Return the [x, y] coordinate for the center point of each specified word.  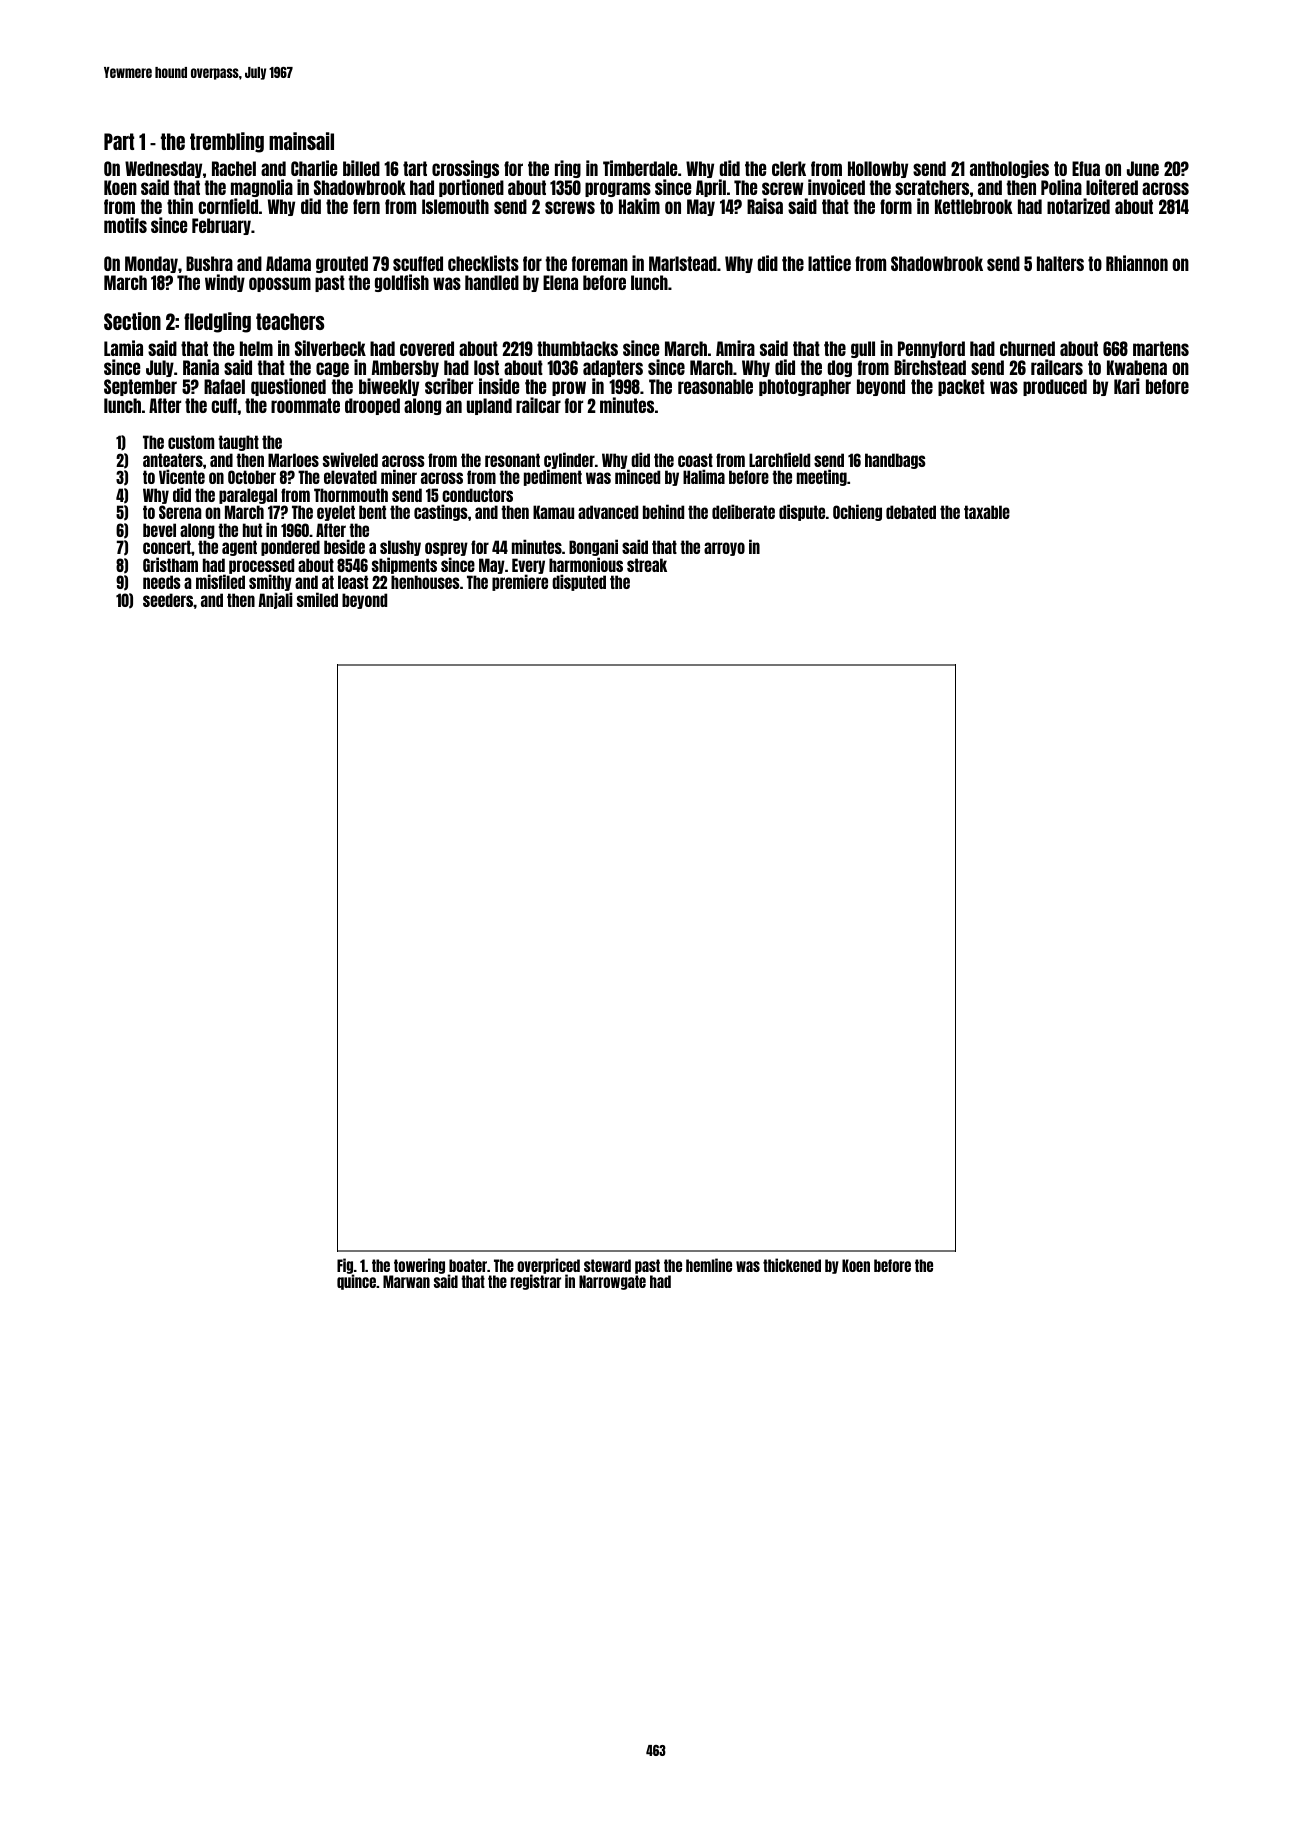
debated [911, 512]
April [711, 188]
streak [647, 565]
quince [356, 1282]
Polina [1061, 187]
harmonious [586, 564]
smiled [317, 599]
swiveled [350, 459]
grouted [342, 264]
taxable [987, 512]
